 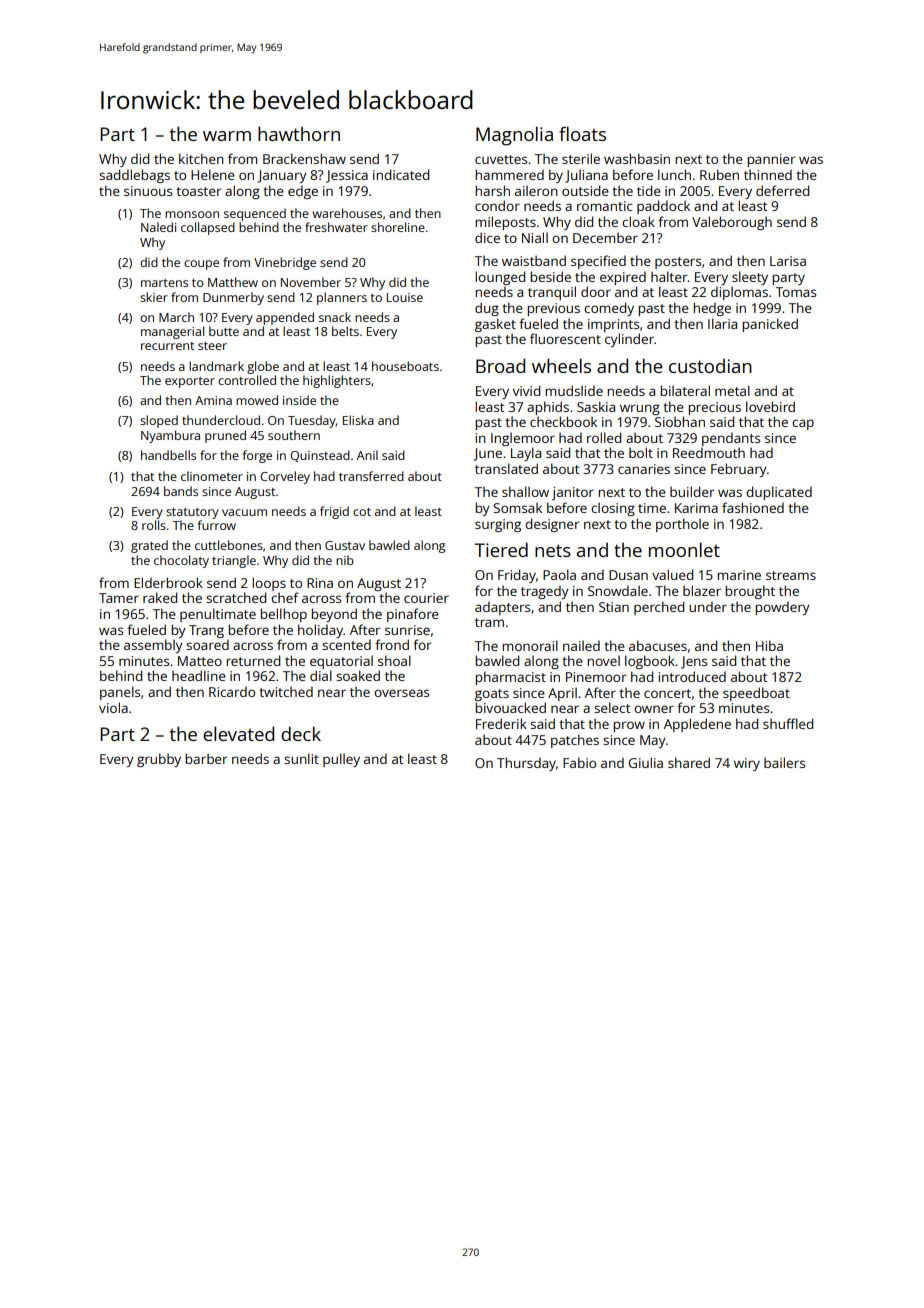 I want to click on time, so click(x=652, y=508).
